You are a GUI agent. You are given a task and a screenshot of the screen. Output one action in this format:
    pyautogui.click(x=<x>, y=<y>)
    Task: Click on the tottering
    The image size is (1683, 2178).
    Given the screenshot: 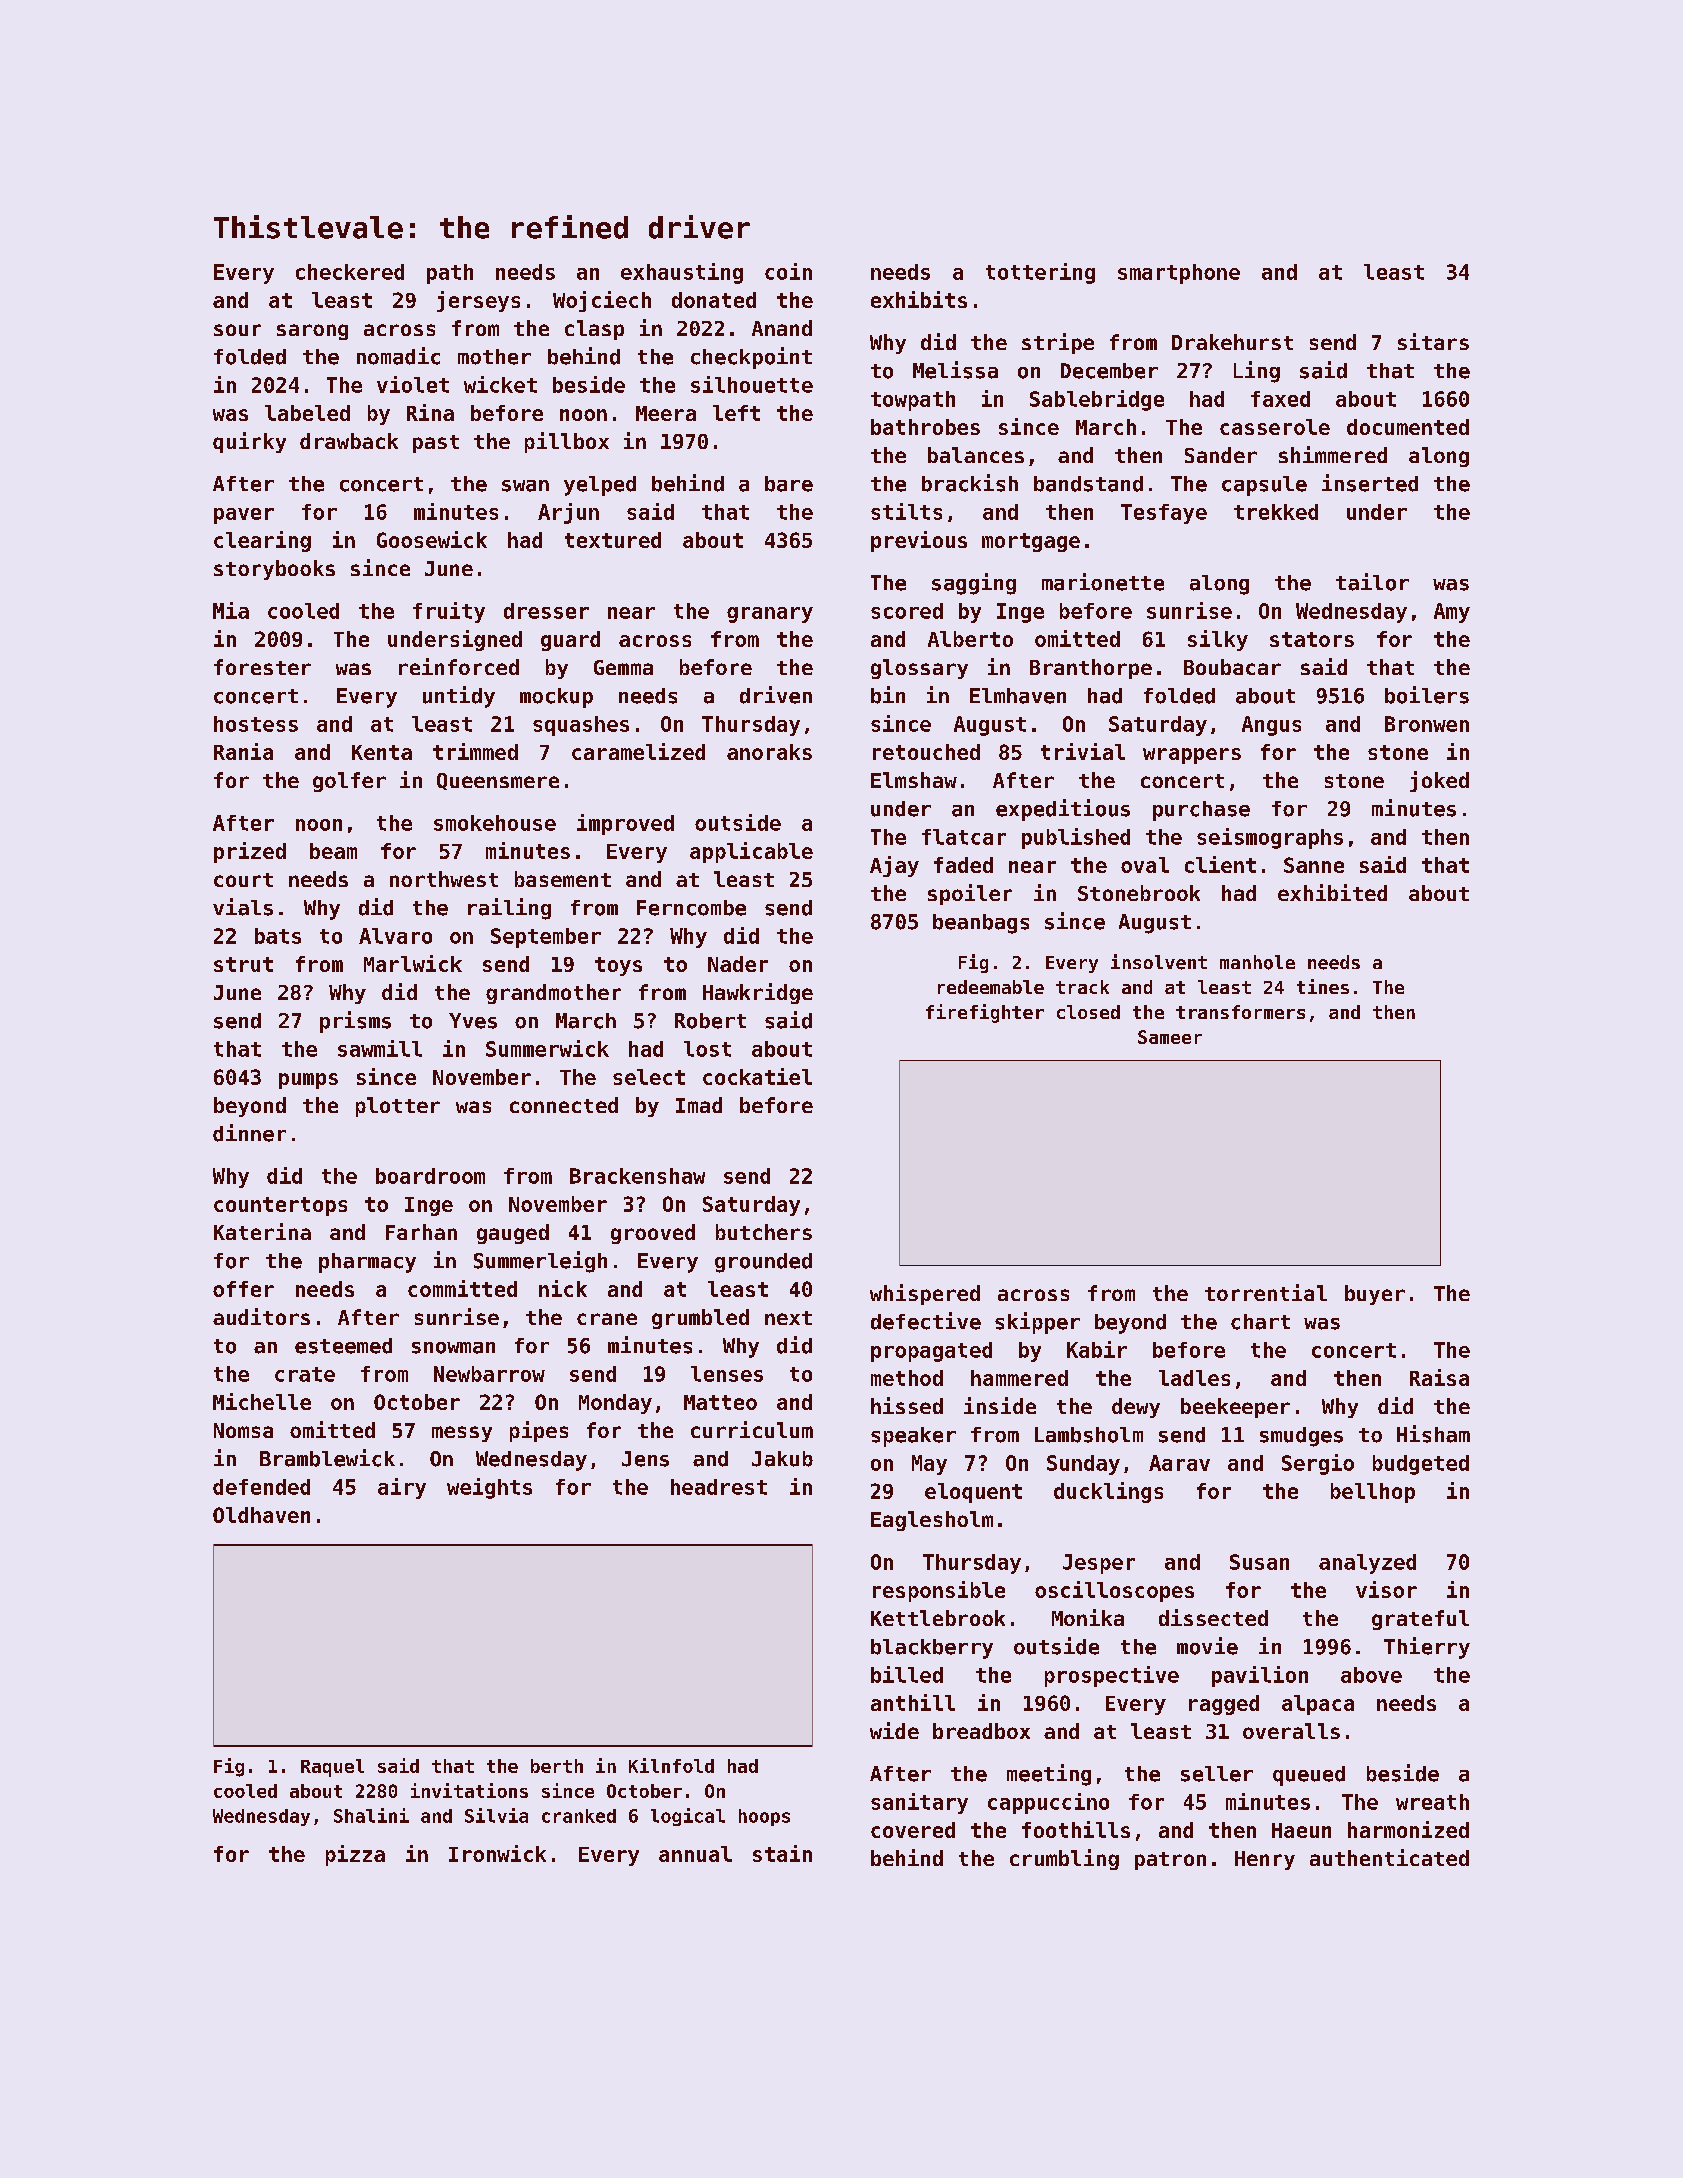 What is the action you would take?
    pyautogui.click(x=1040, y=273)
